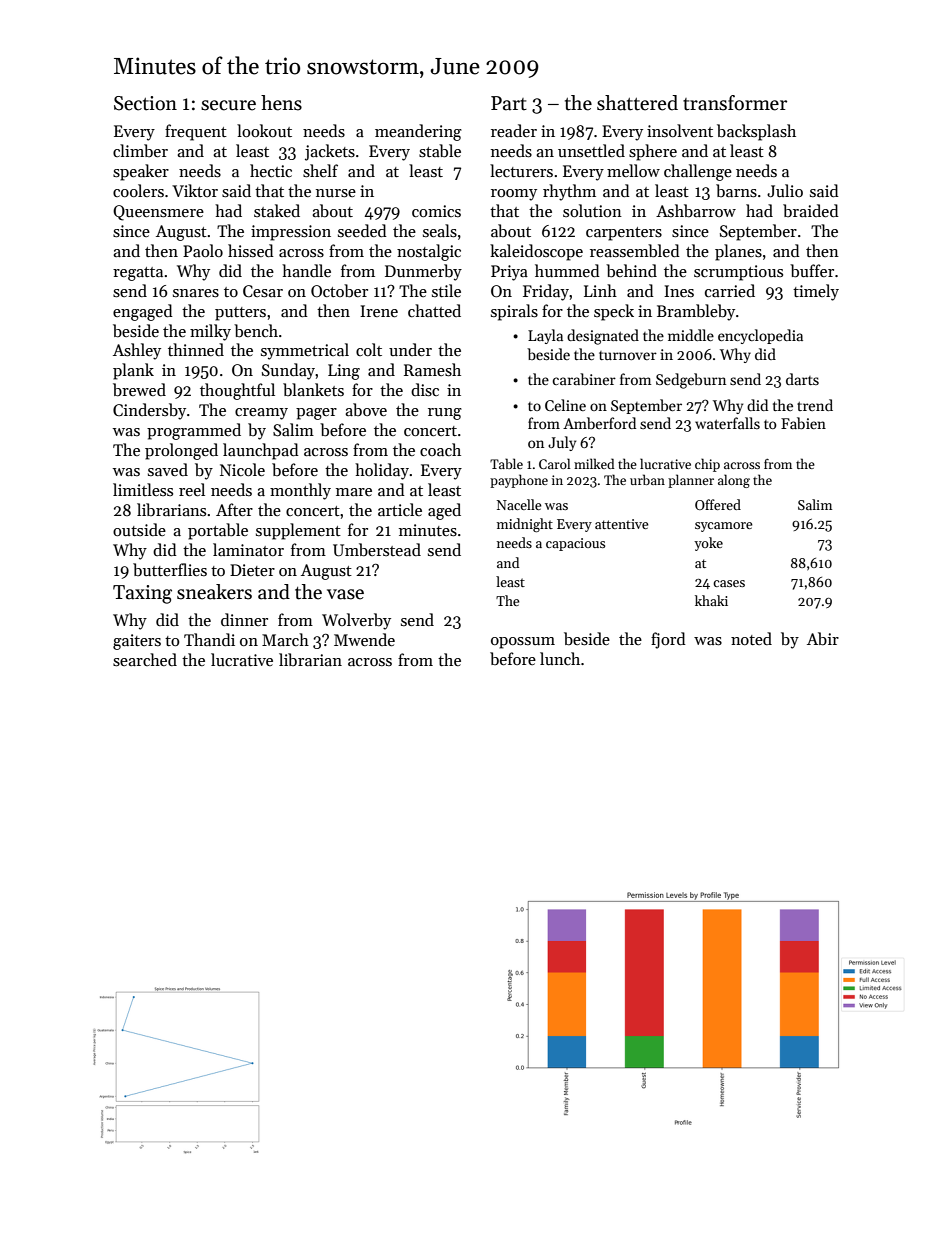  What do you see at coordinates (377, 550) in the document?
I see `Umberstead` at bounding box center [377, 550].
